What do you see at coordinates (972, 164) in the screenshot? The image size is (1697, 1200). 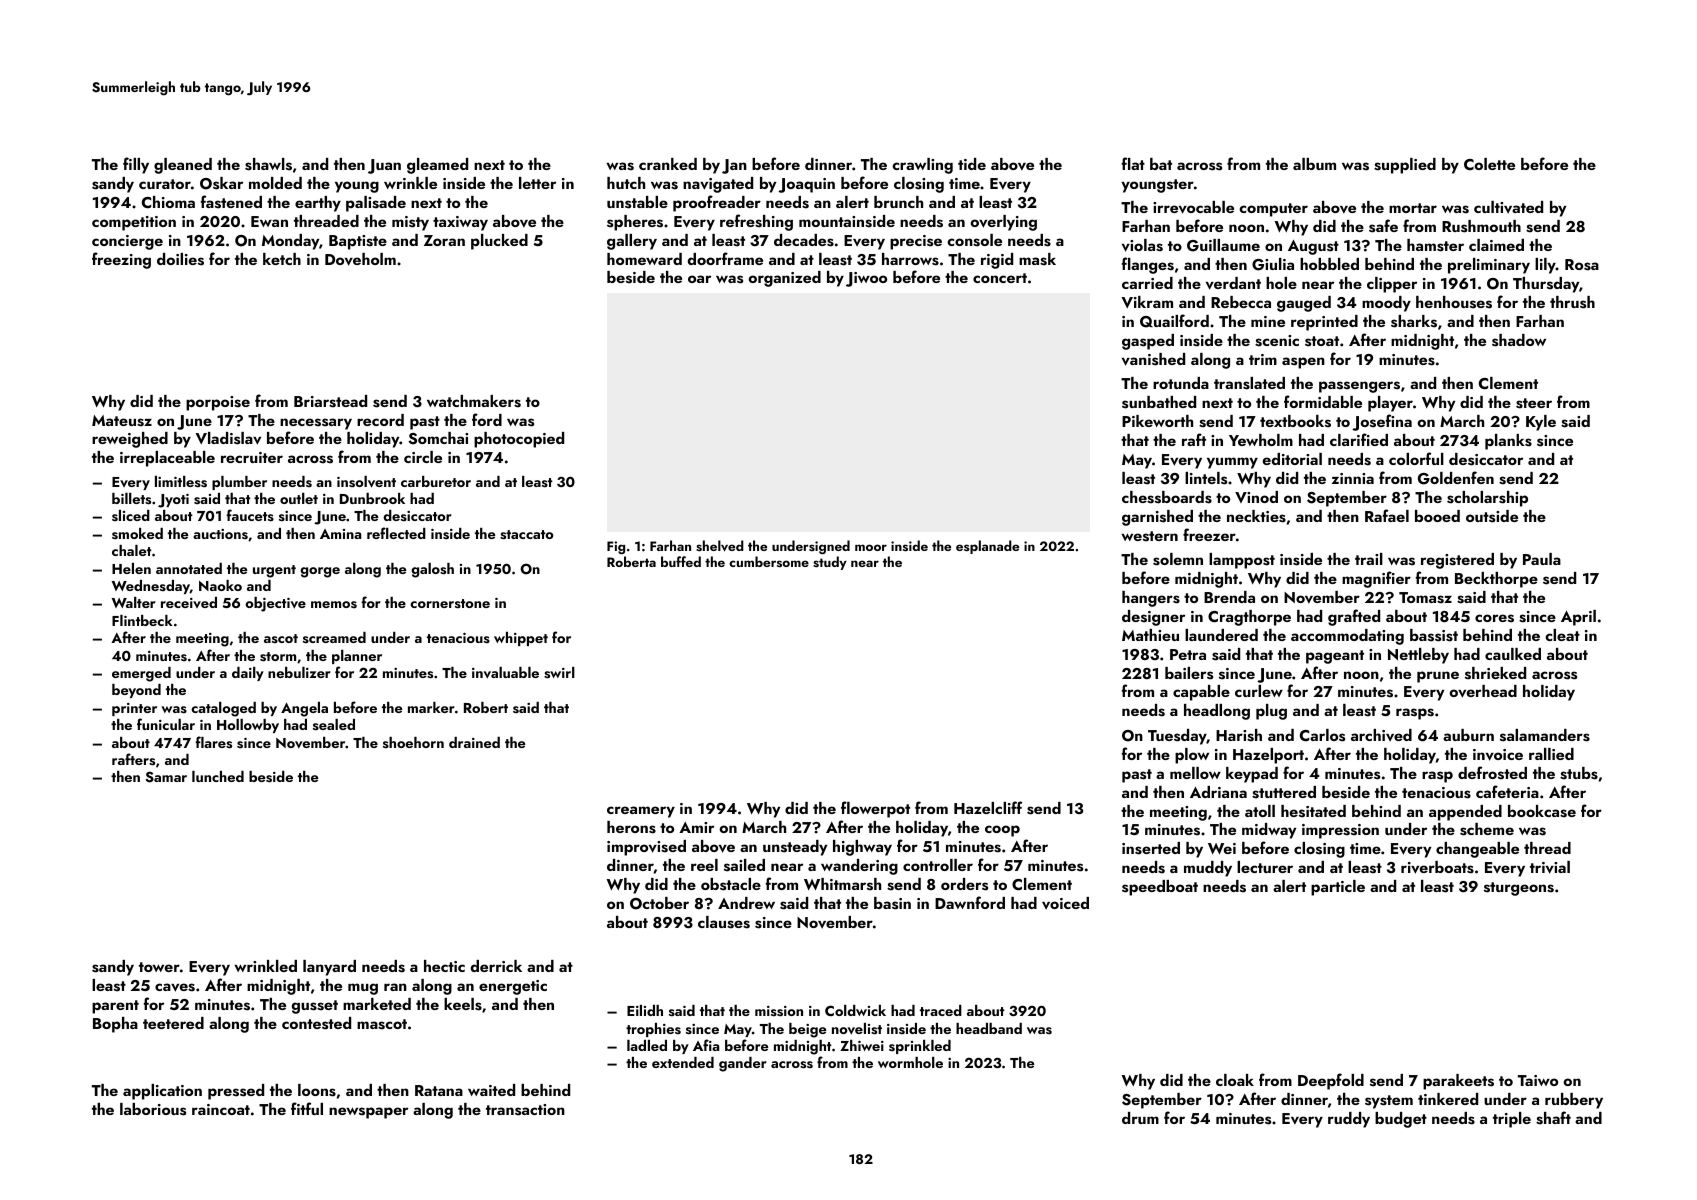 I see `tide` at bounding box center [972, 164].
